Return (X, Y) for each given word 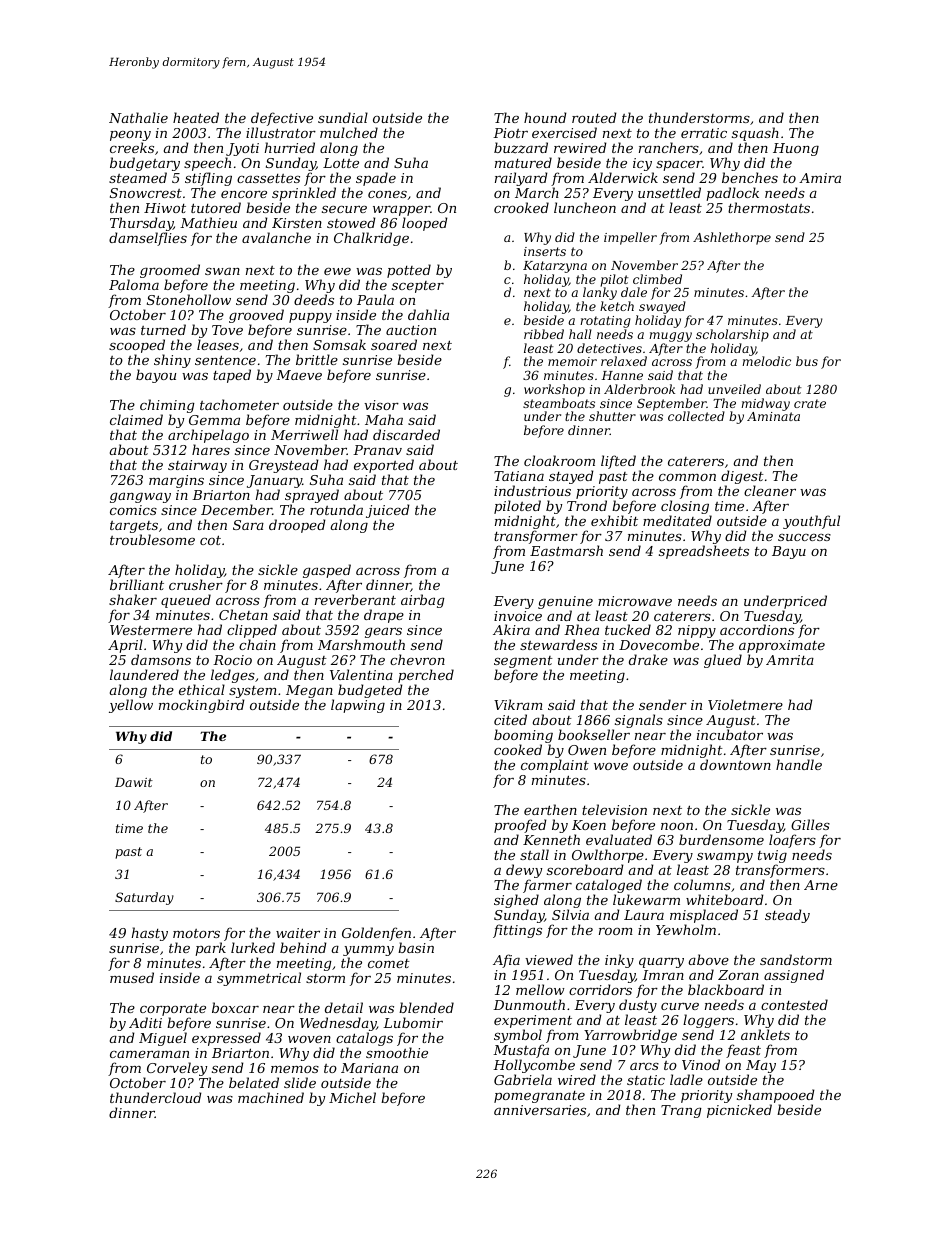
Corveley (177, 1069)
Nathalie (138, 117)
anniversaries (540, 1110)
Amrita (790, 660)
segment (523, 663)
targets (134, 527)
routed (594, 117)
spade (376, 179)
